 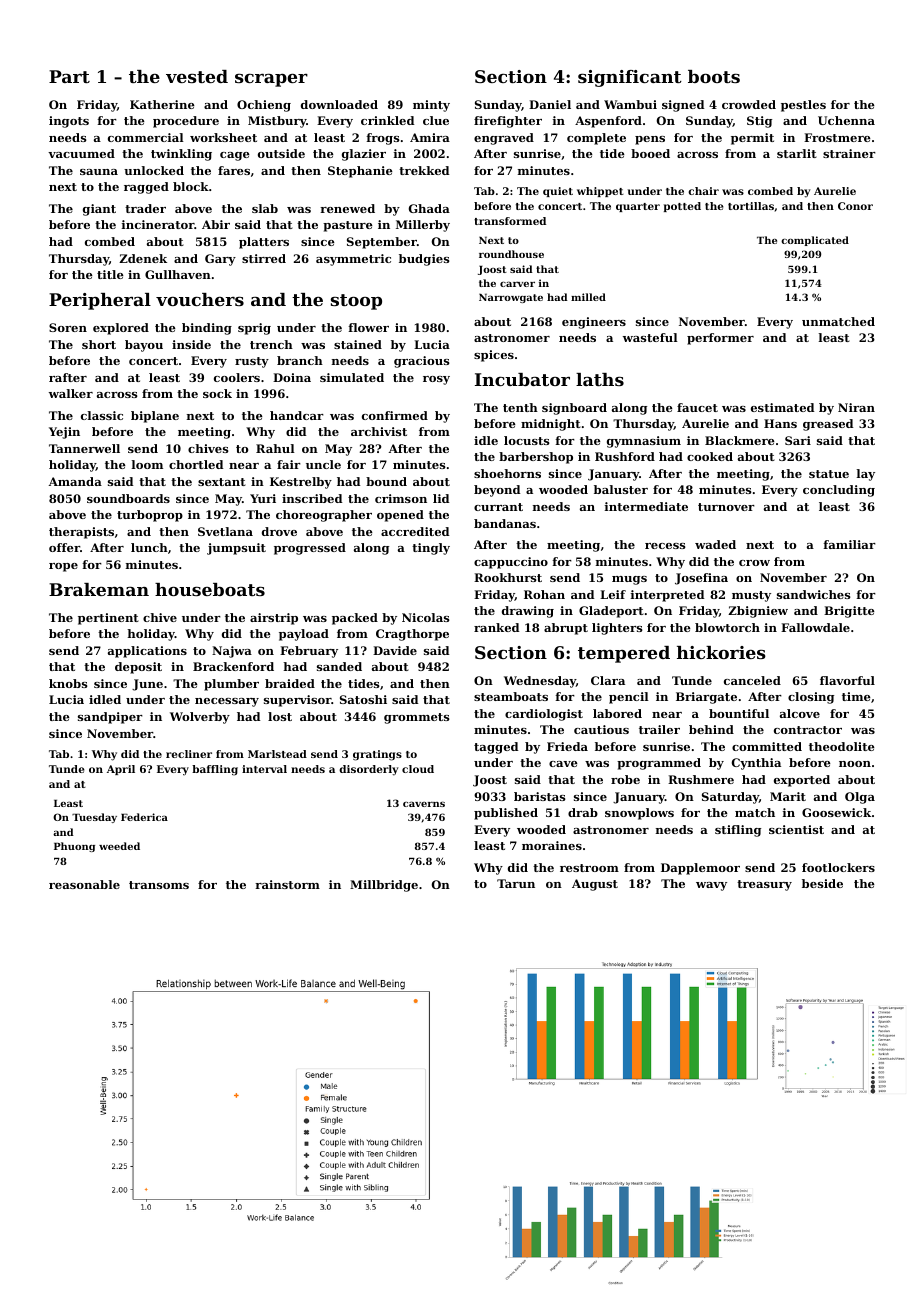 What do you see at coordinates (232, 652) in the screenshot?
I see `Najwa` at bounding box center [232, 652].
